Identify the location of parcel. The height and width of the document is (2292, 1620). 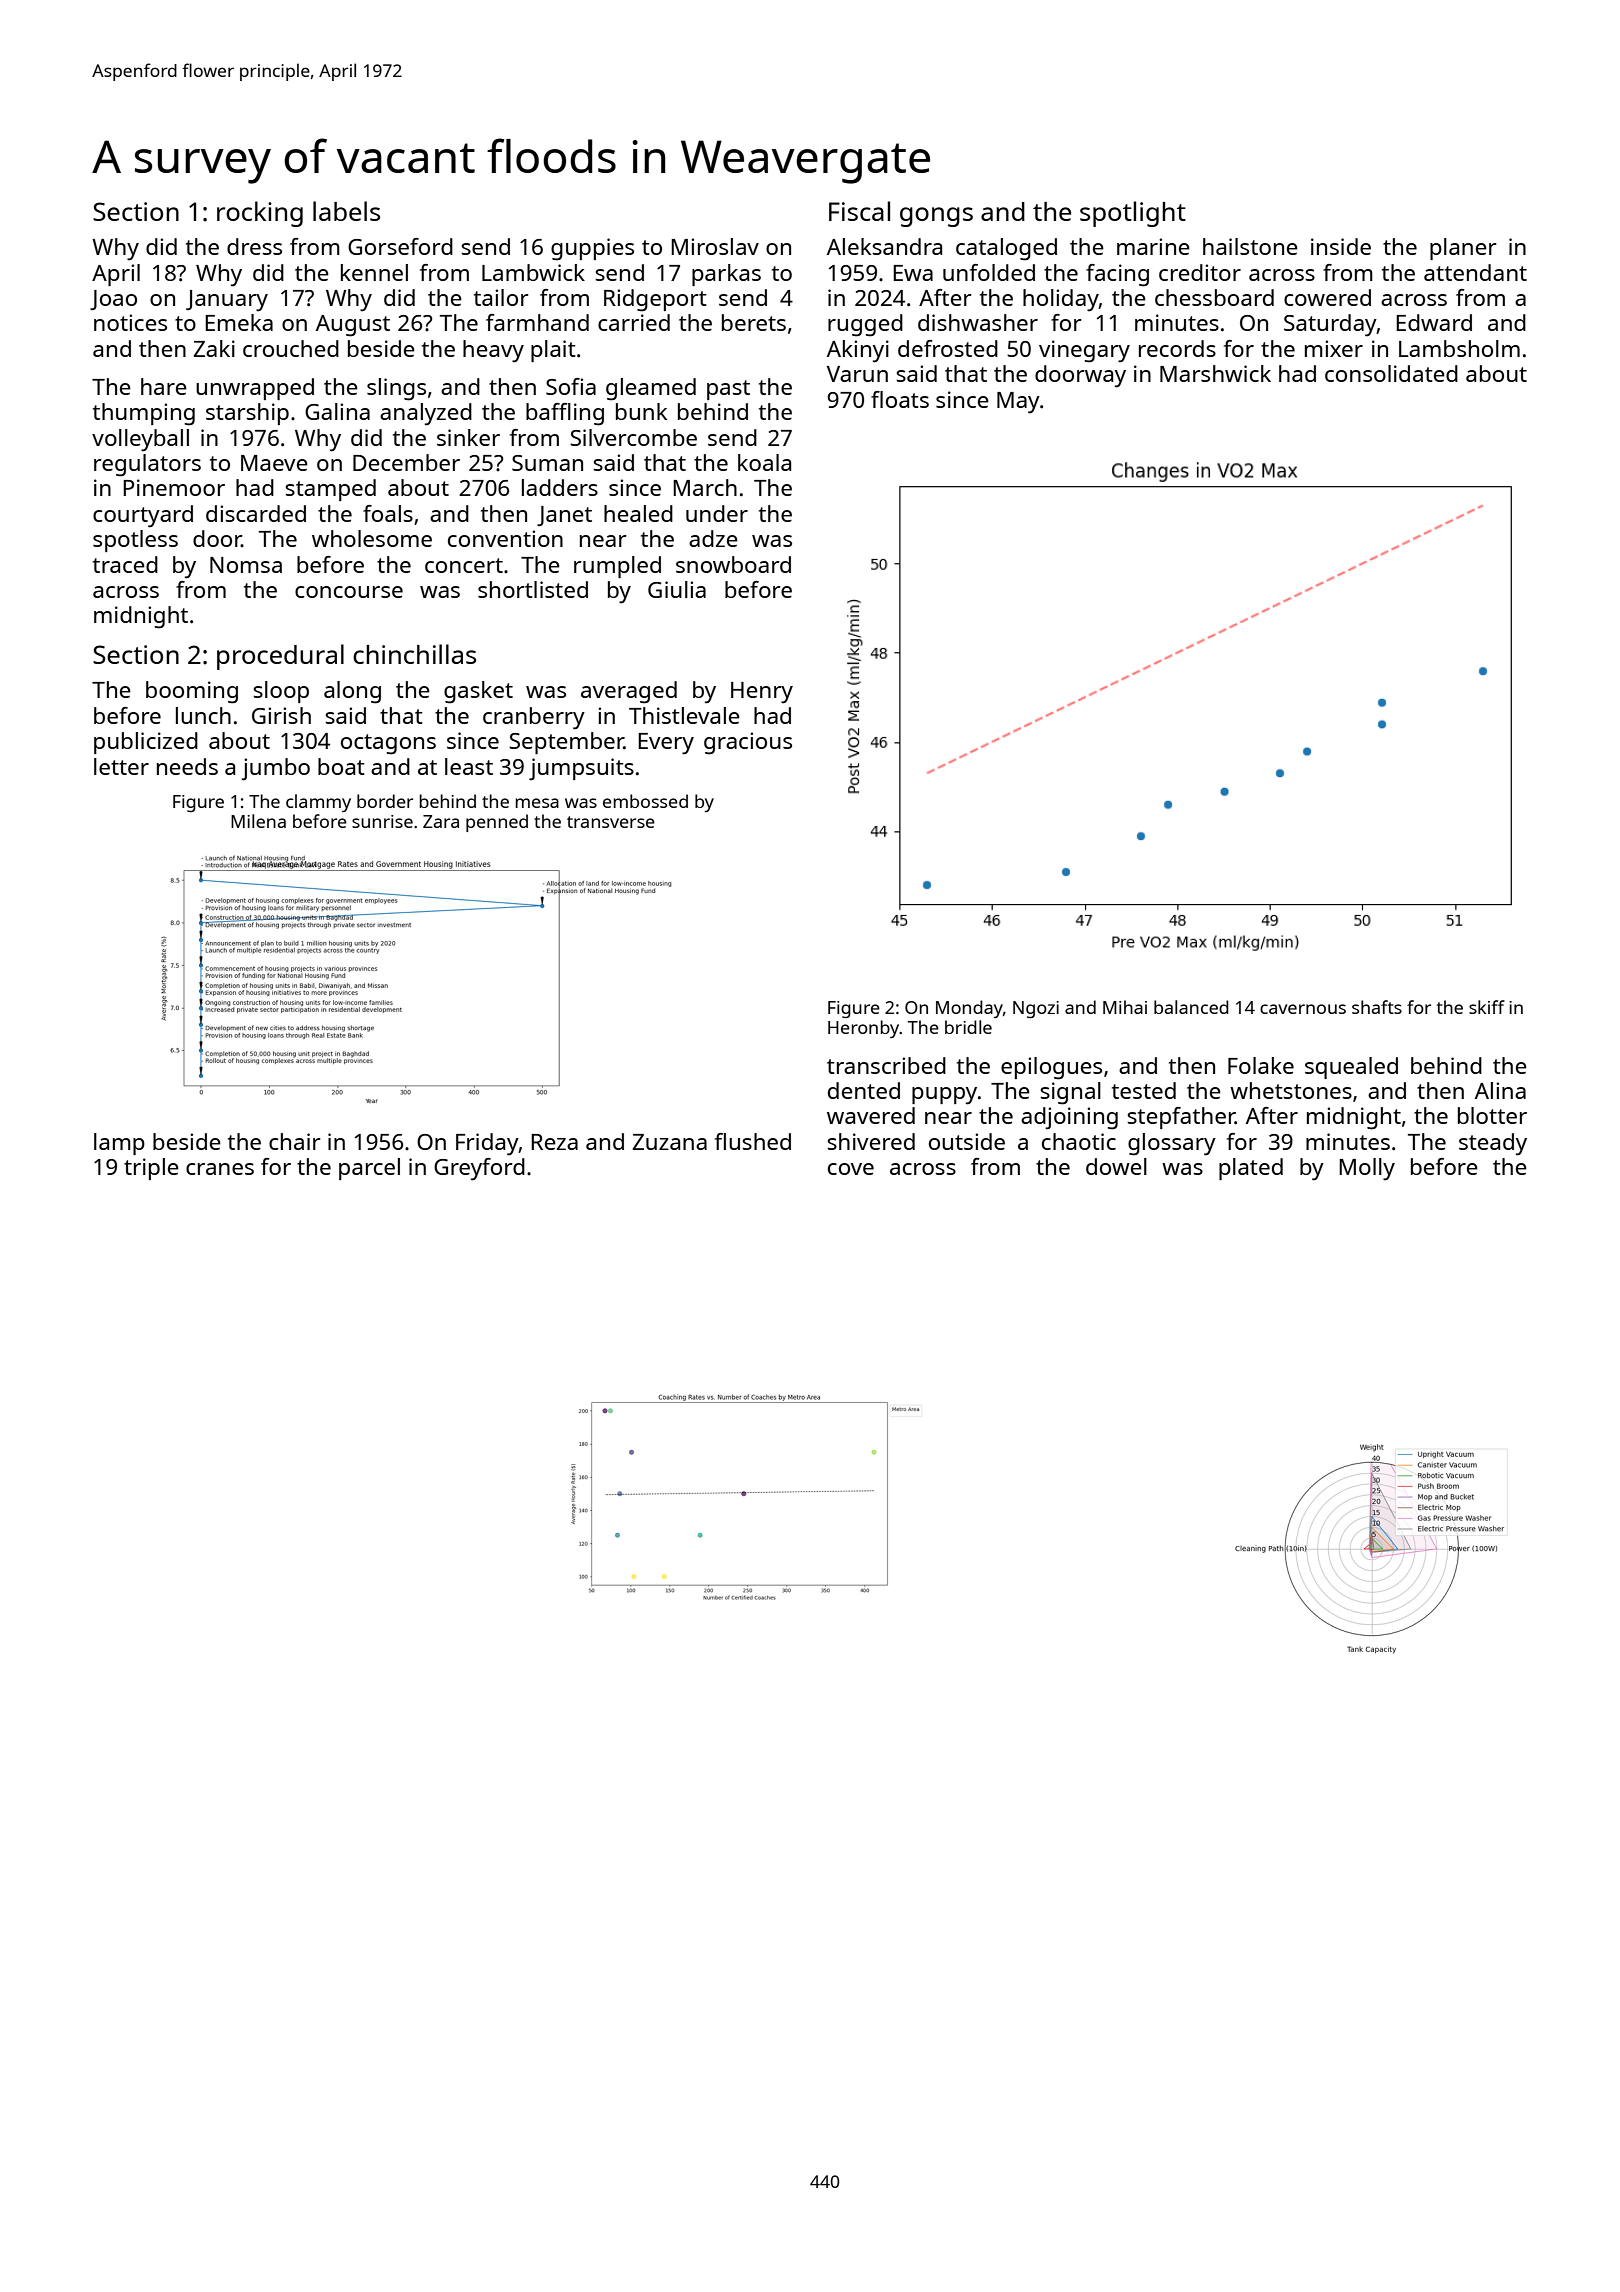
(369, 1169).
